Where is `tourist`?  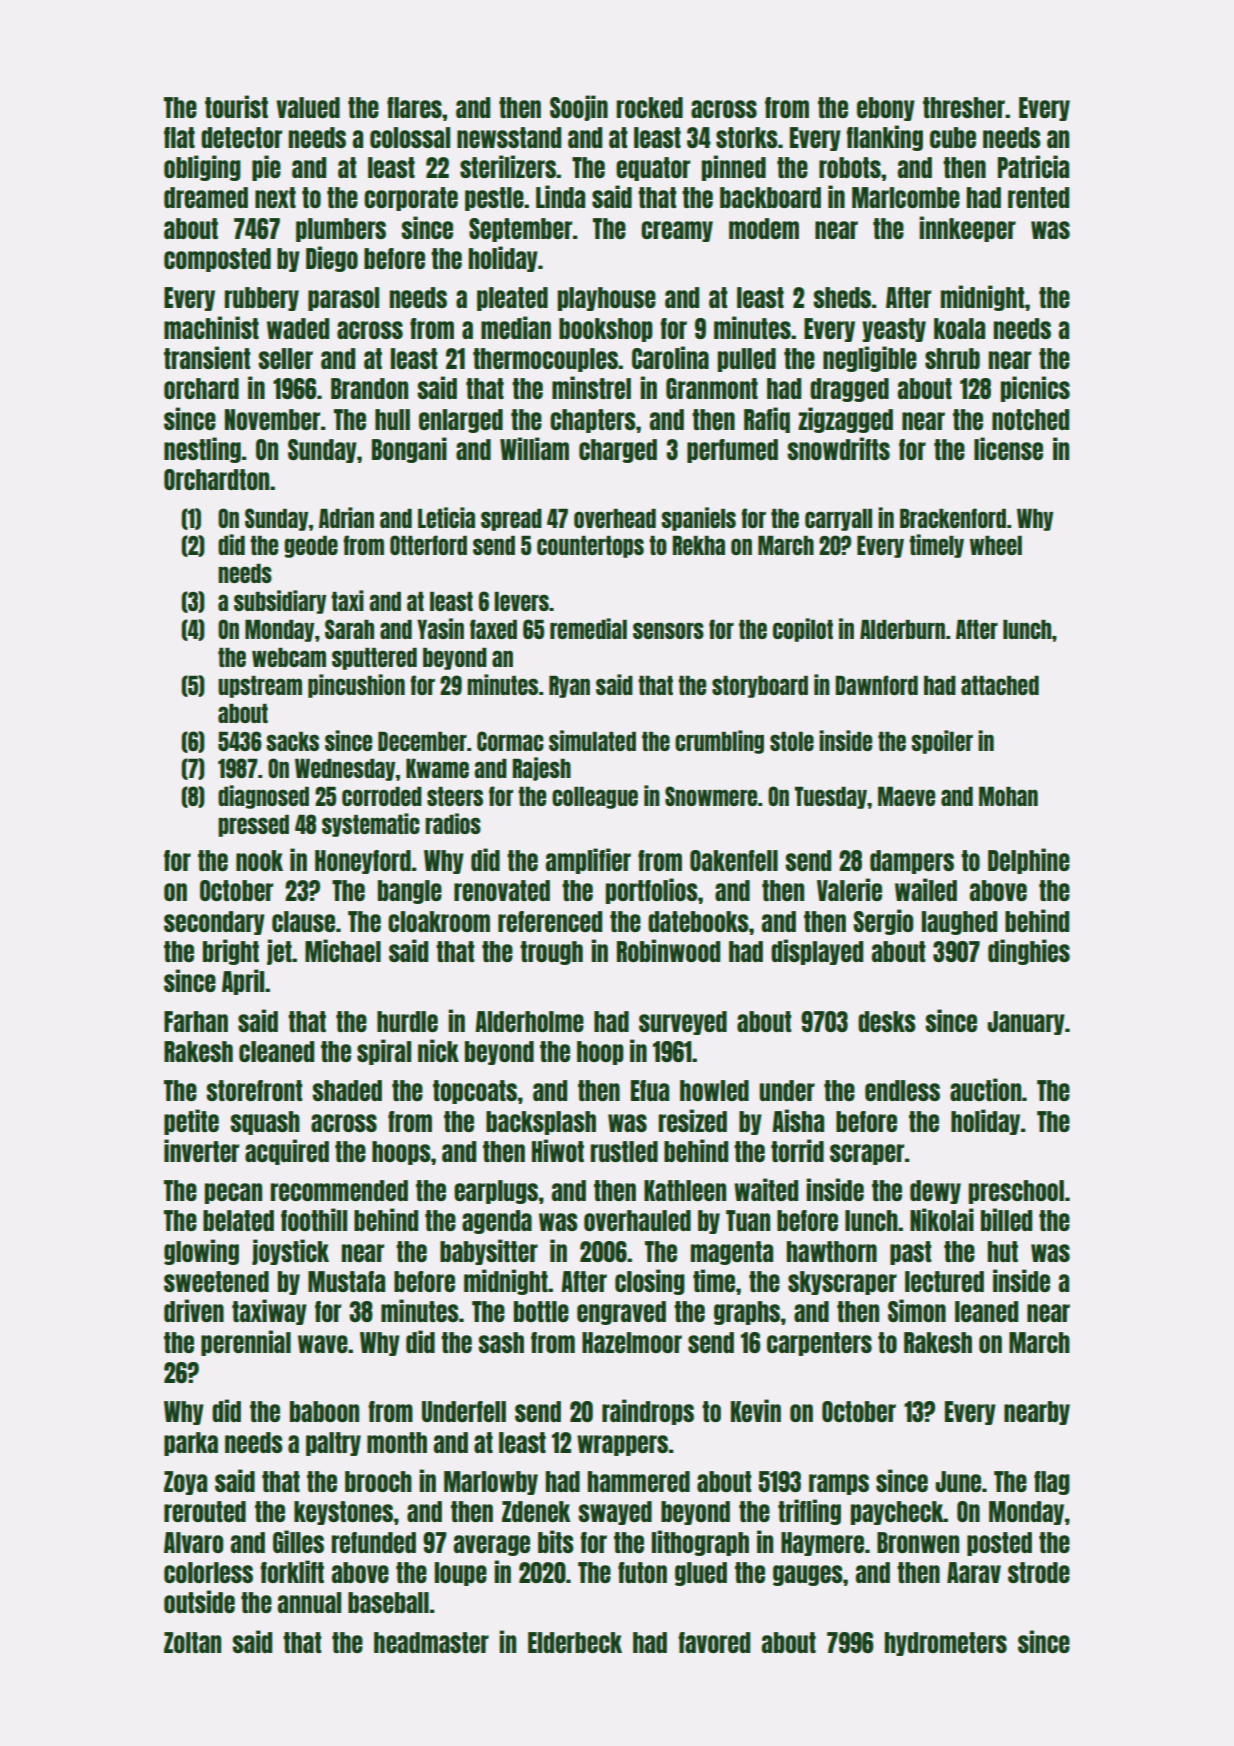
tourist is located at coordinates (236, 106).
